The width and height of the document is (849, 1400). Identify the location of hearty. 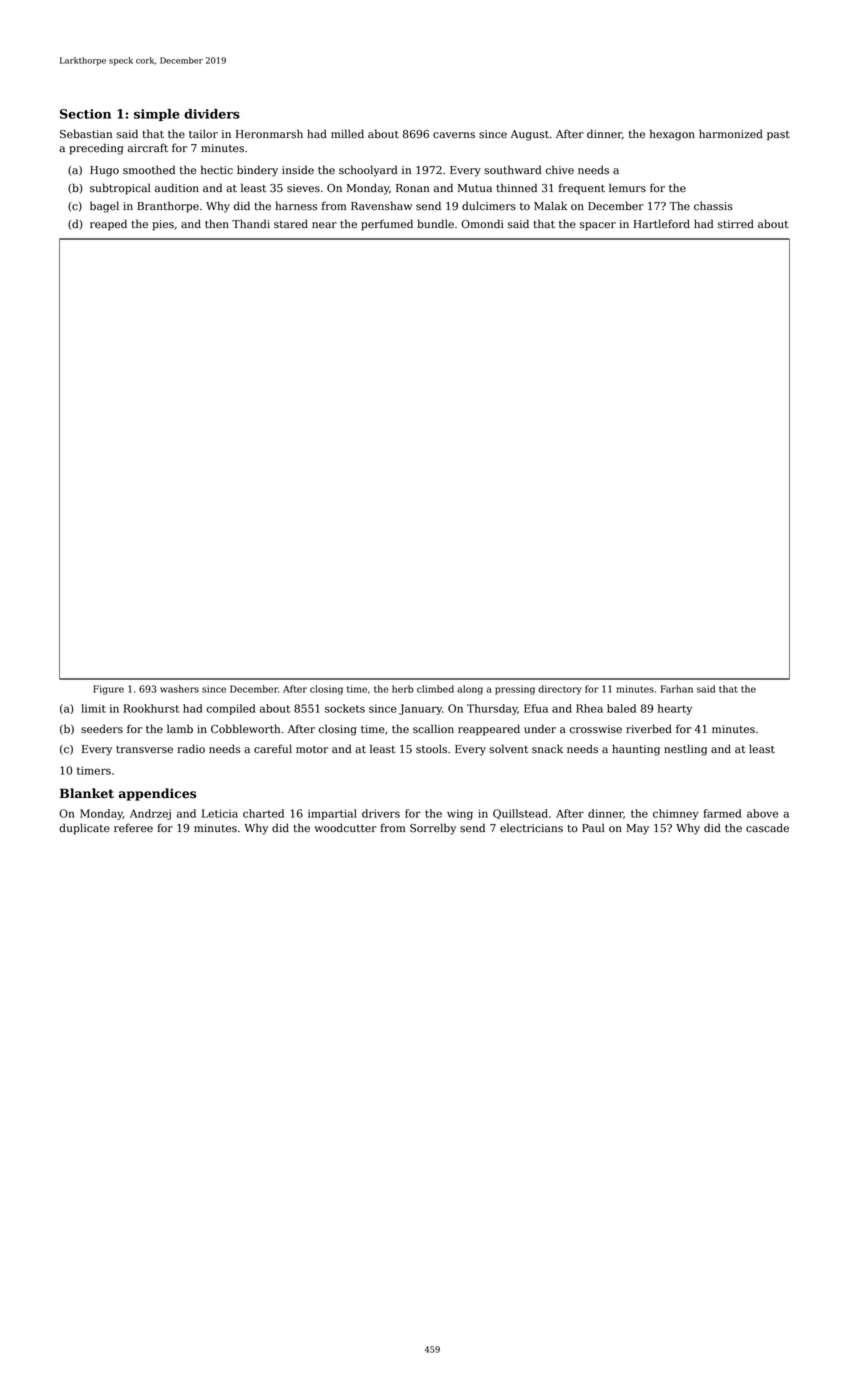
(675, 709).
